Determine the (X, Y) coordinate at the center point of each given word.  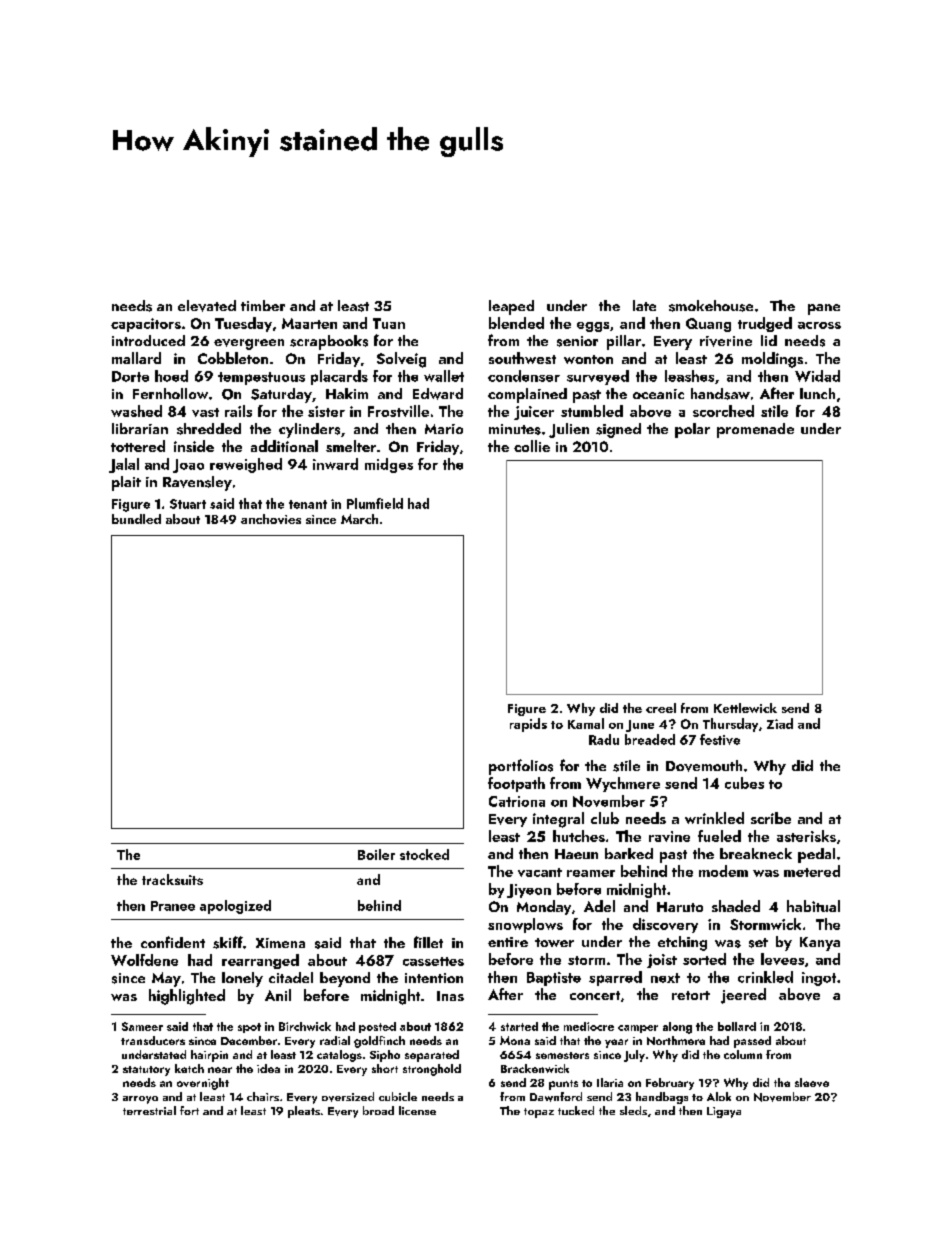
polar (692, 430)
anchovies (271, 519)
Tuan (389, 323)
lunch (817, 393)
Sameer (142, 1026)
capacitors (146, 325)
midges (389, 465)
